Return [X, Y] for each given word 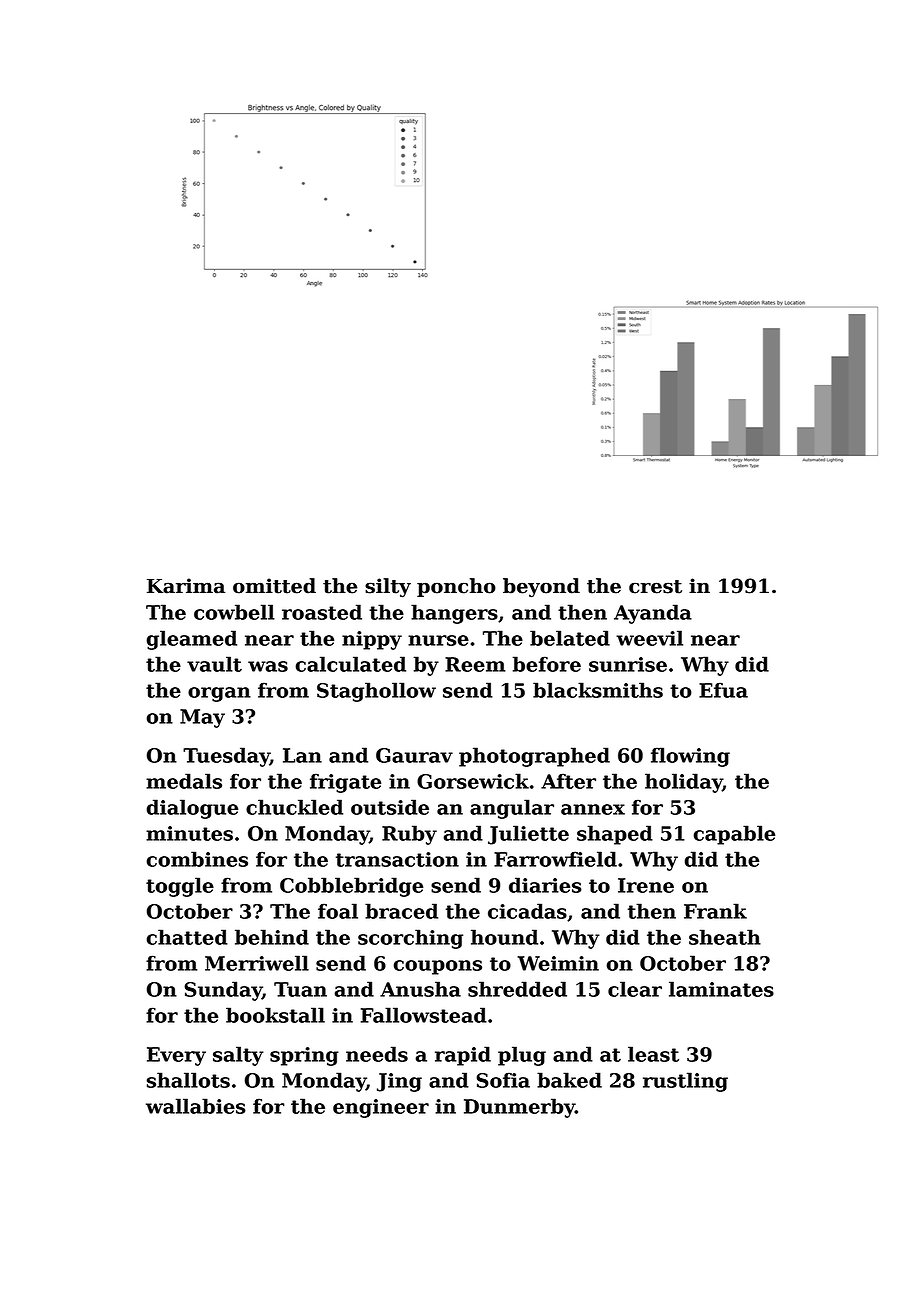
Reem [475, 664]
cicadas [527, 911]
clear [635, 989]
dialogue [192, 809]
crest [655, 587]
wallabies [196, 1106]
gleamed [191, 640]
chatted [187, 937]
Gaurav [414, 755]
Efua [723, 690]
